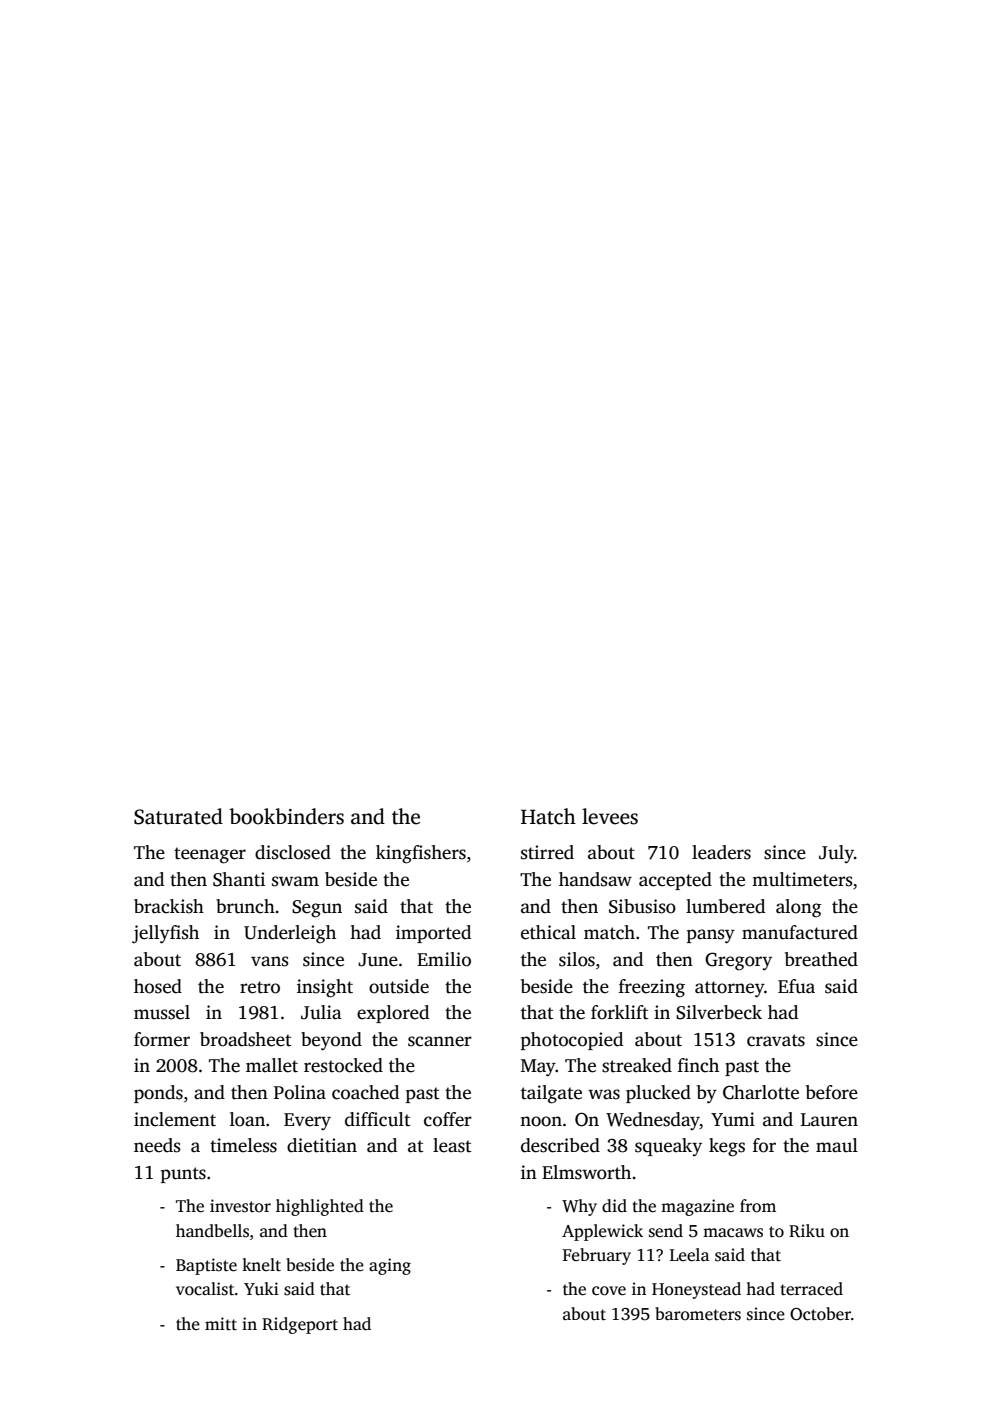 The image size is (992, 1409). Describe the element at coordinates (836, 854) in the screenshot. I see `July` at that location.
